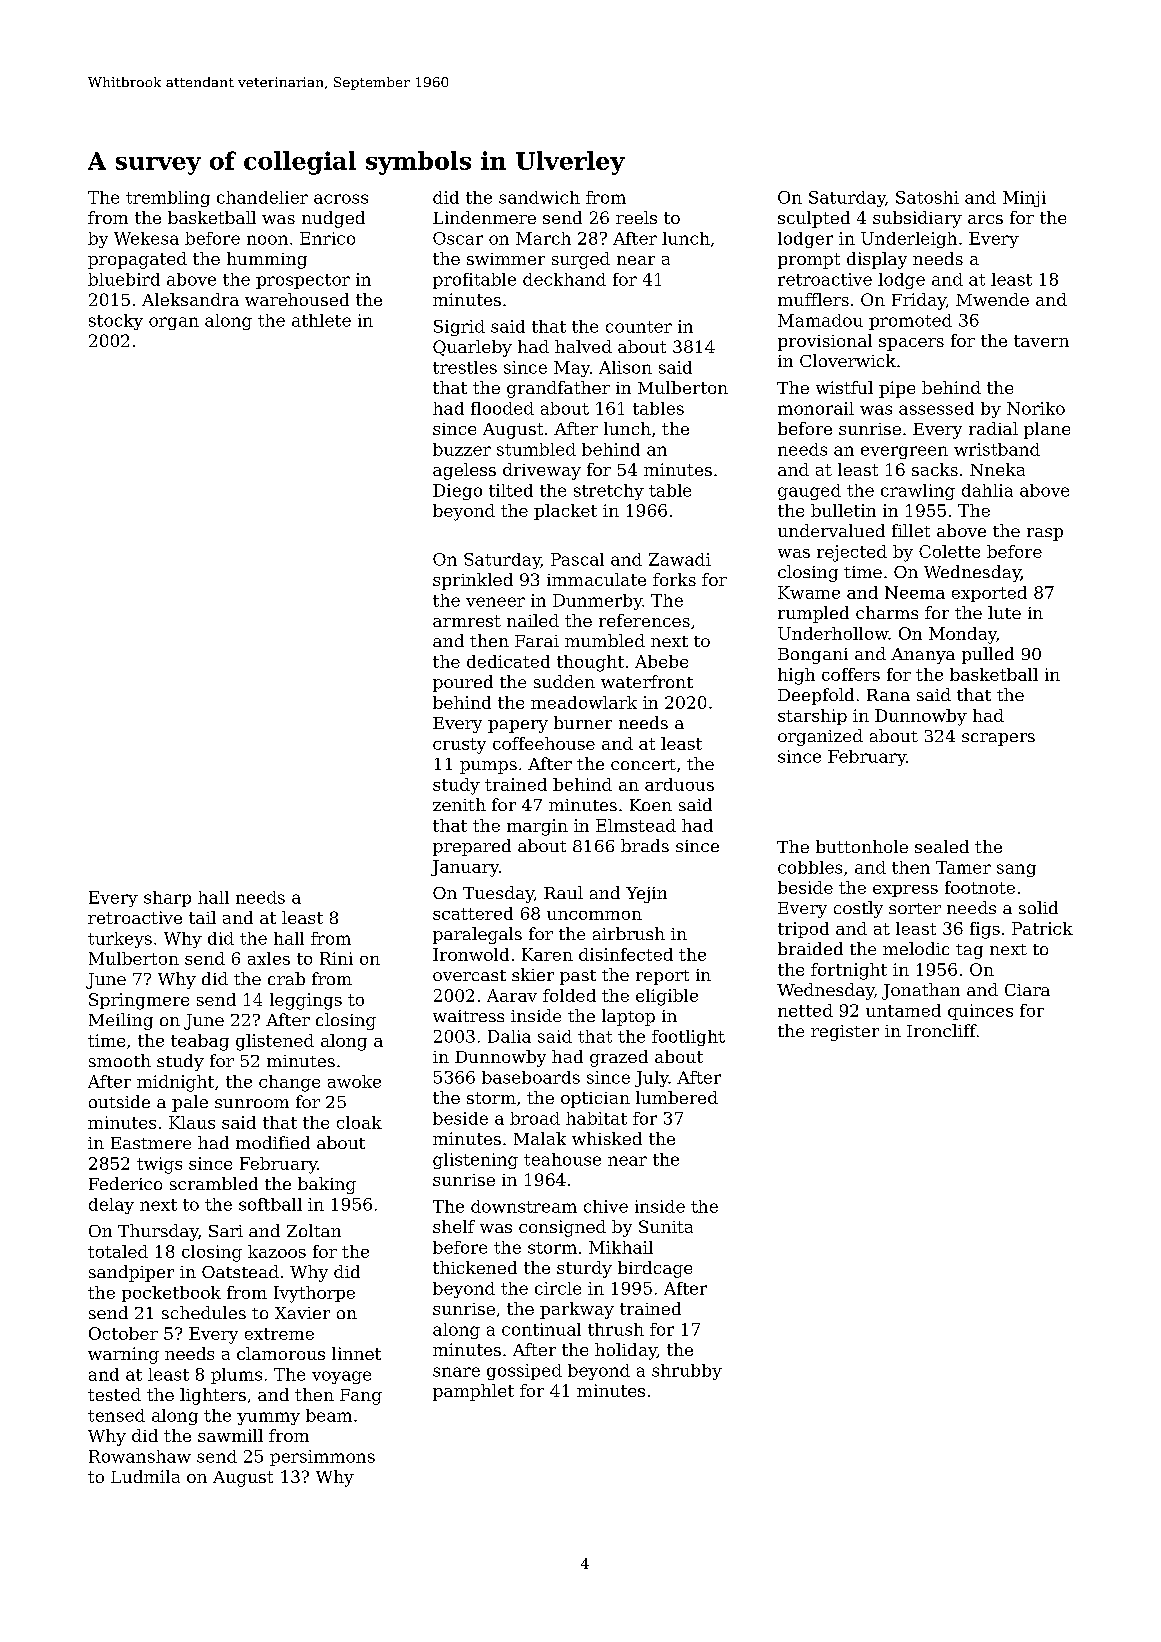  What do you see at coordinates (625, 367) in the image?
I see `Alison` at bounding box center [625, 367].
